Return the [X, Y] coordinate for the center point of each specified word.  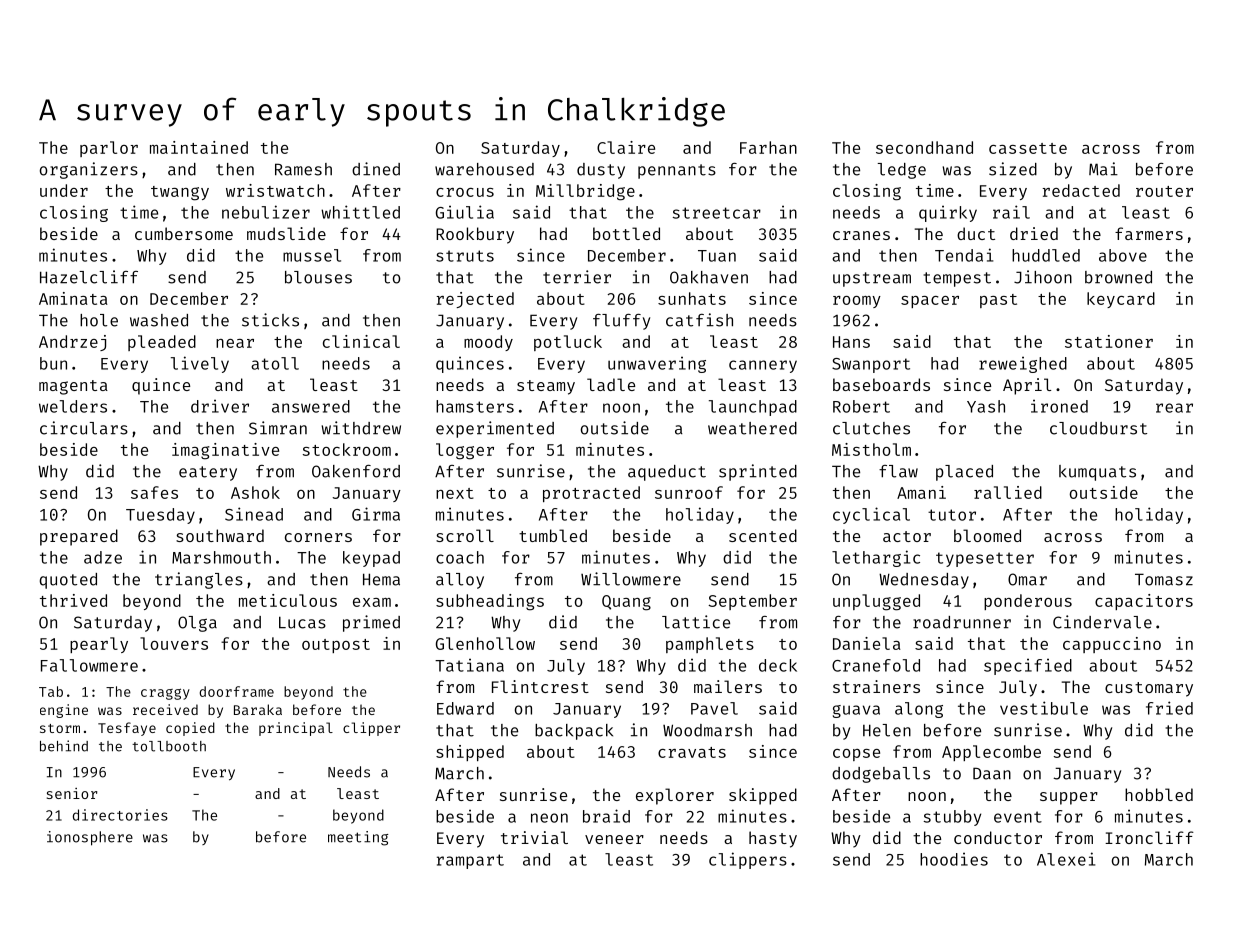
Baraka [258, 709]
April [1027, 386]
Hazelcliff [89, 277]
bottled [626, 233]
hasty [773, 839]
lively [200, 364]
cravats [692, 752]
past [998, 301]
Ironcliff [1149, 837]
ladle [611, 384]
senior [72, 793]
